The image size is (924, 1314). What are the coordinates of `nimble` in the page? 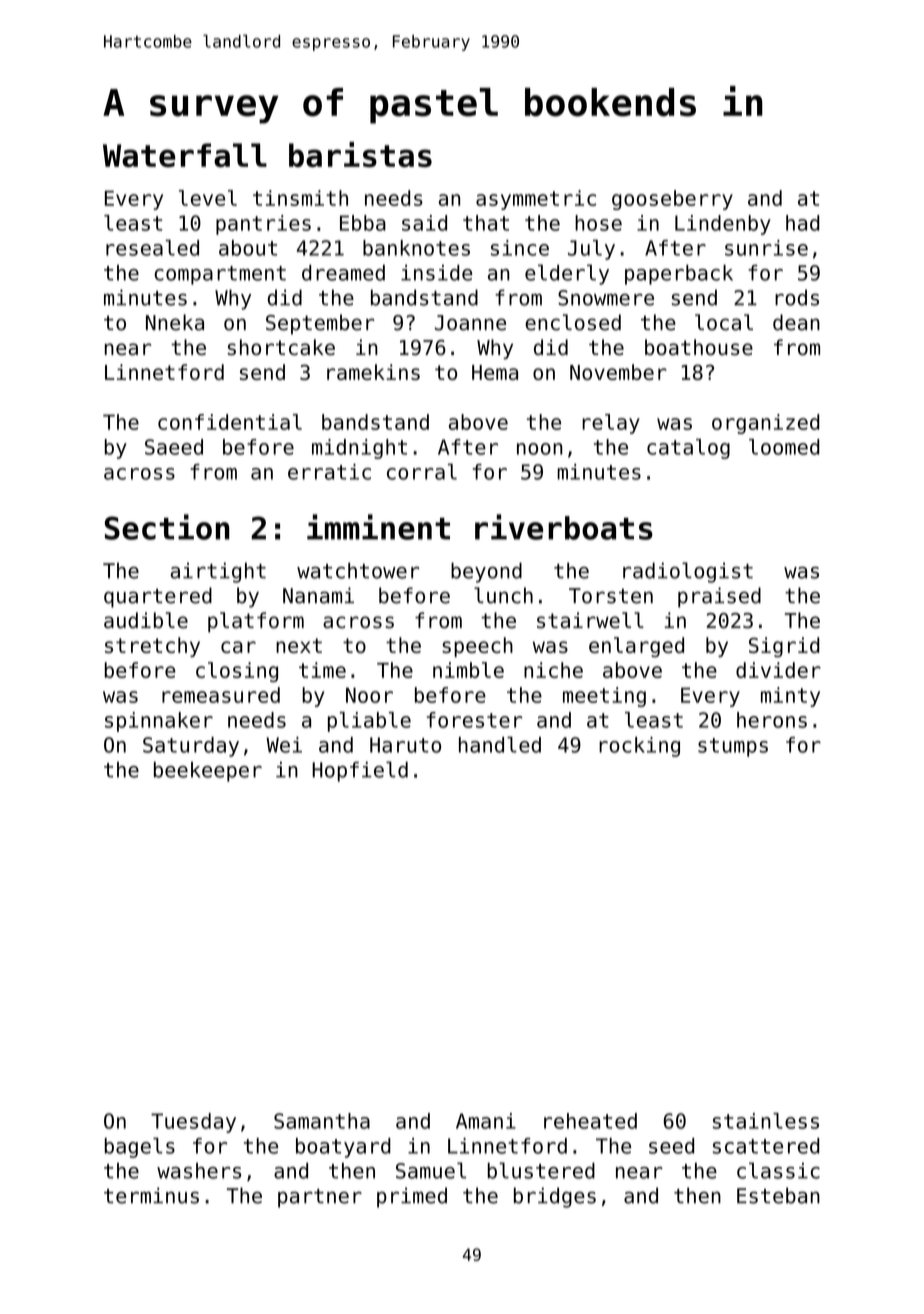 It's located at (468, 670).
